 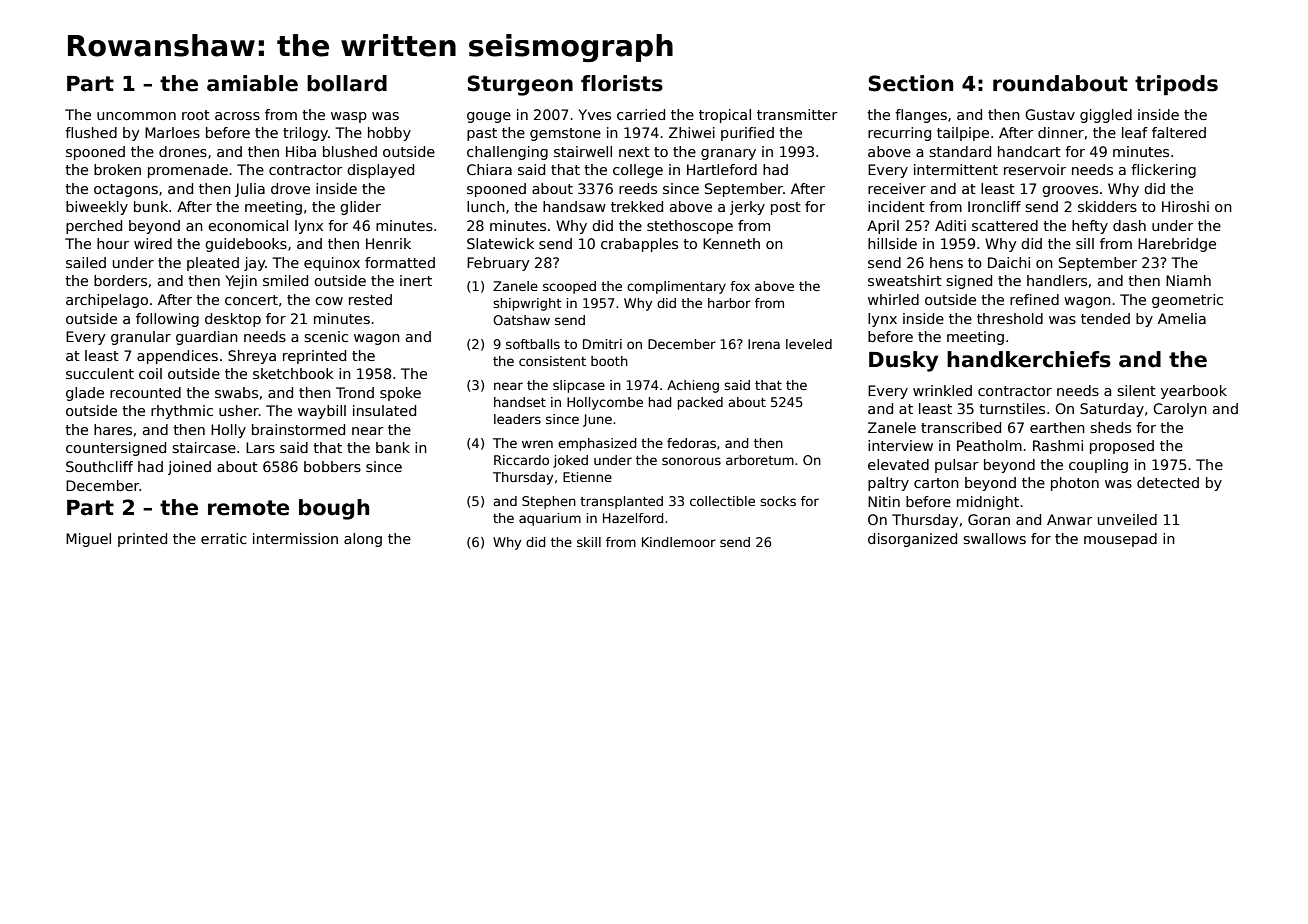 What do you see at coordinates (1176, 85) in the screenshot?
I see `tripods` at bounding box center [1176, 85].
